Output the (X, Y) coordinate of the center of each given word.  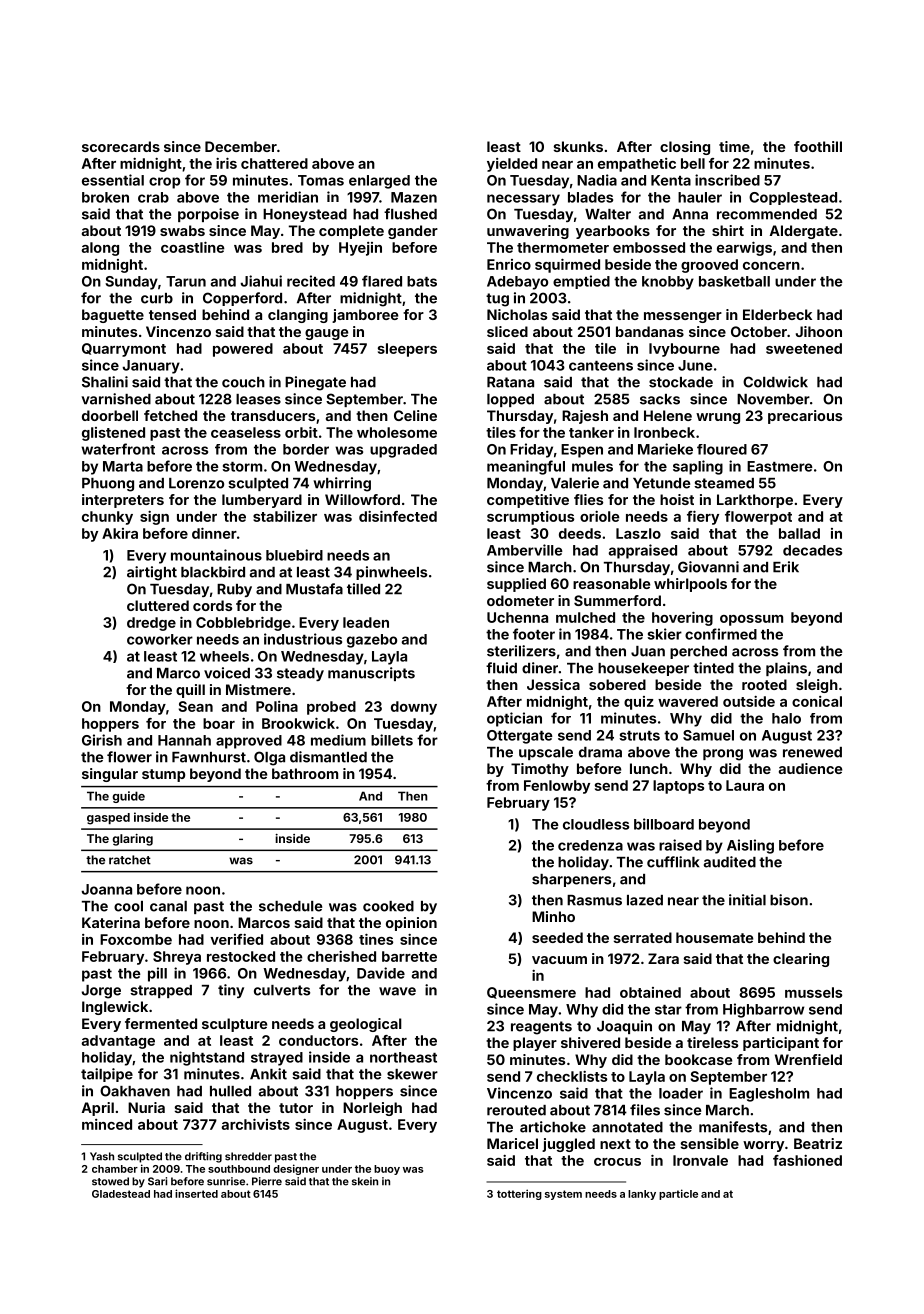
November (773, 399)
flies (588, 499)
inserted (196, 1193)
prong (723, 755)
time (734, 146)
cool (128, 906)
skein (365, 1181)
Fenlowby (557, 787)
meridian (288, 197)
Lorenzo (196, 483)
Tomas (321, 180)
